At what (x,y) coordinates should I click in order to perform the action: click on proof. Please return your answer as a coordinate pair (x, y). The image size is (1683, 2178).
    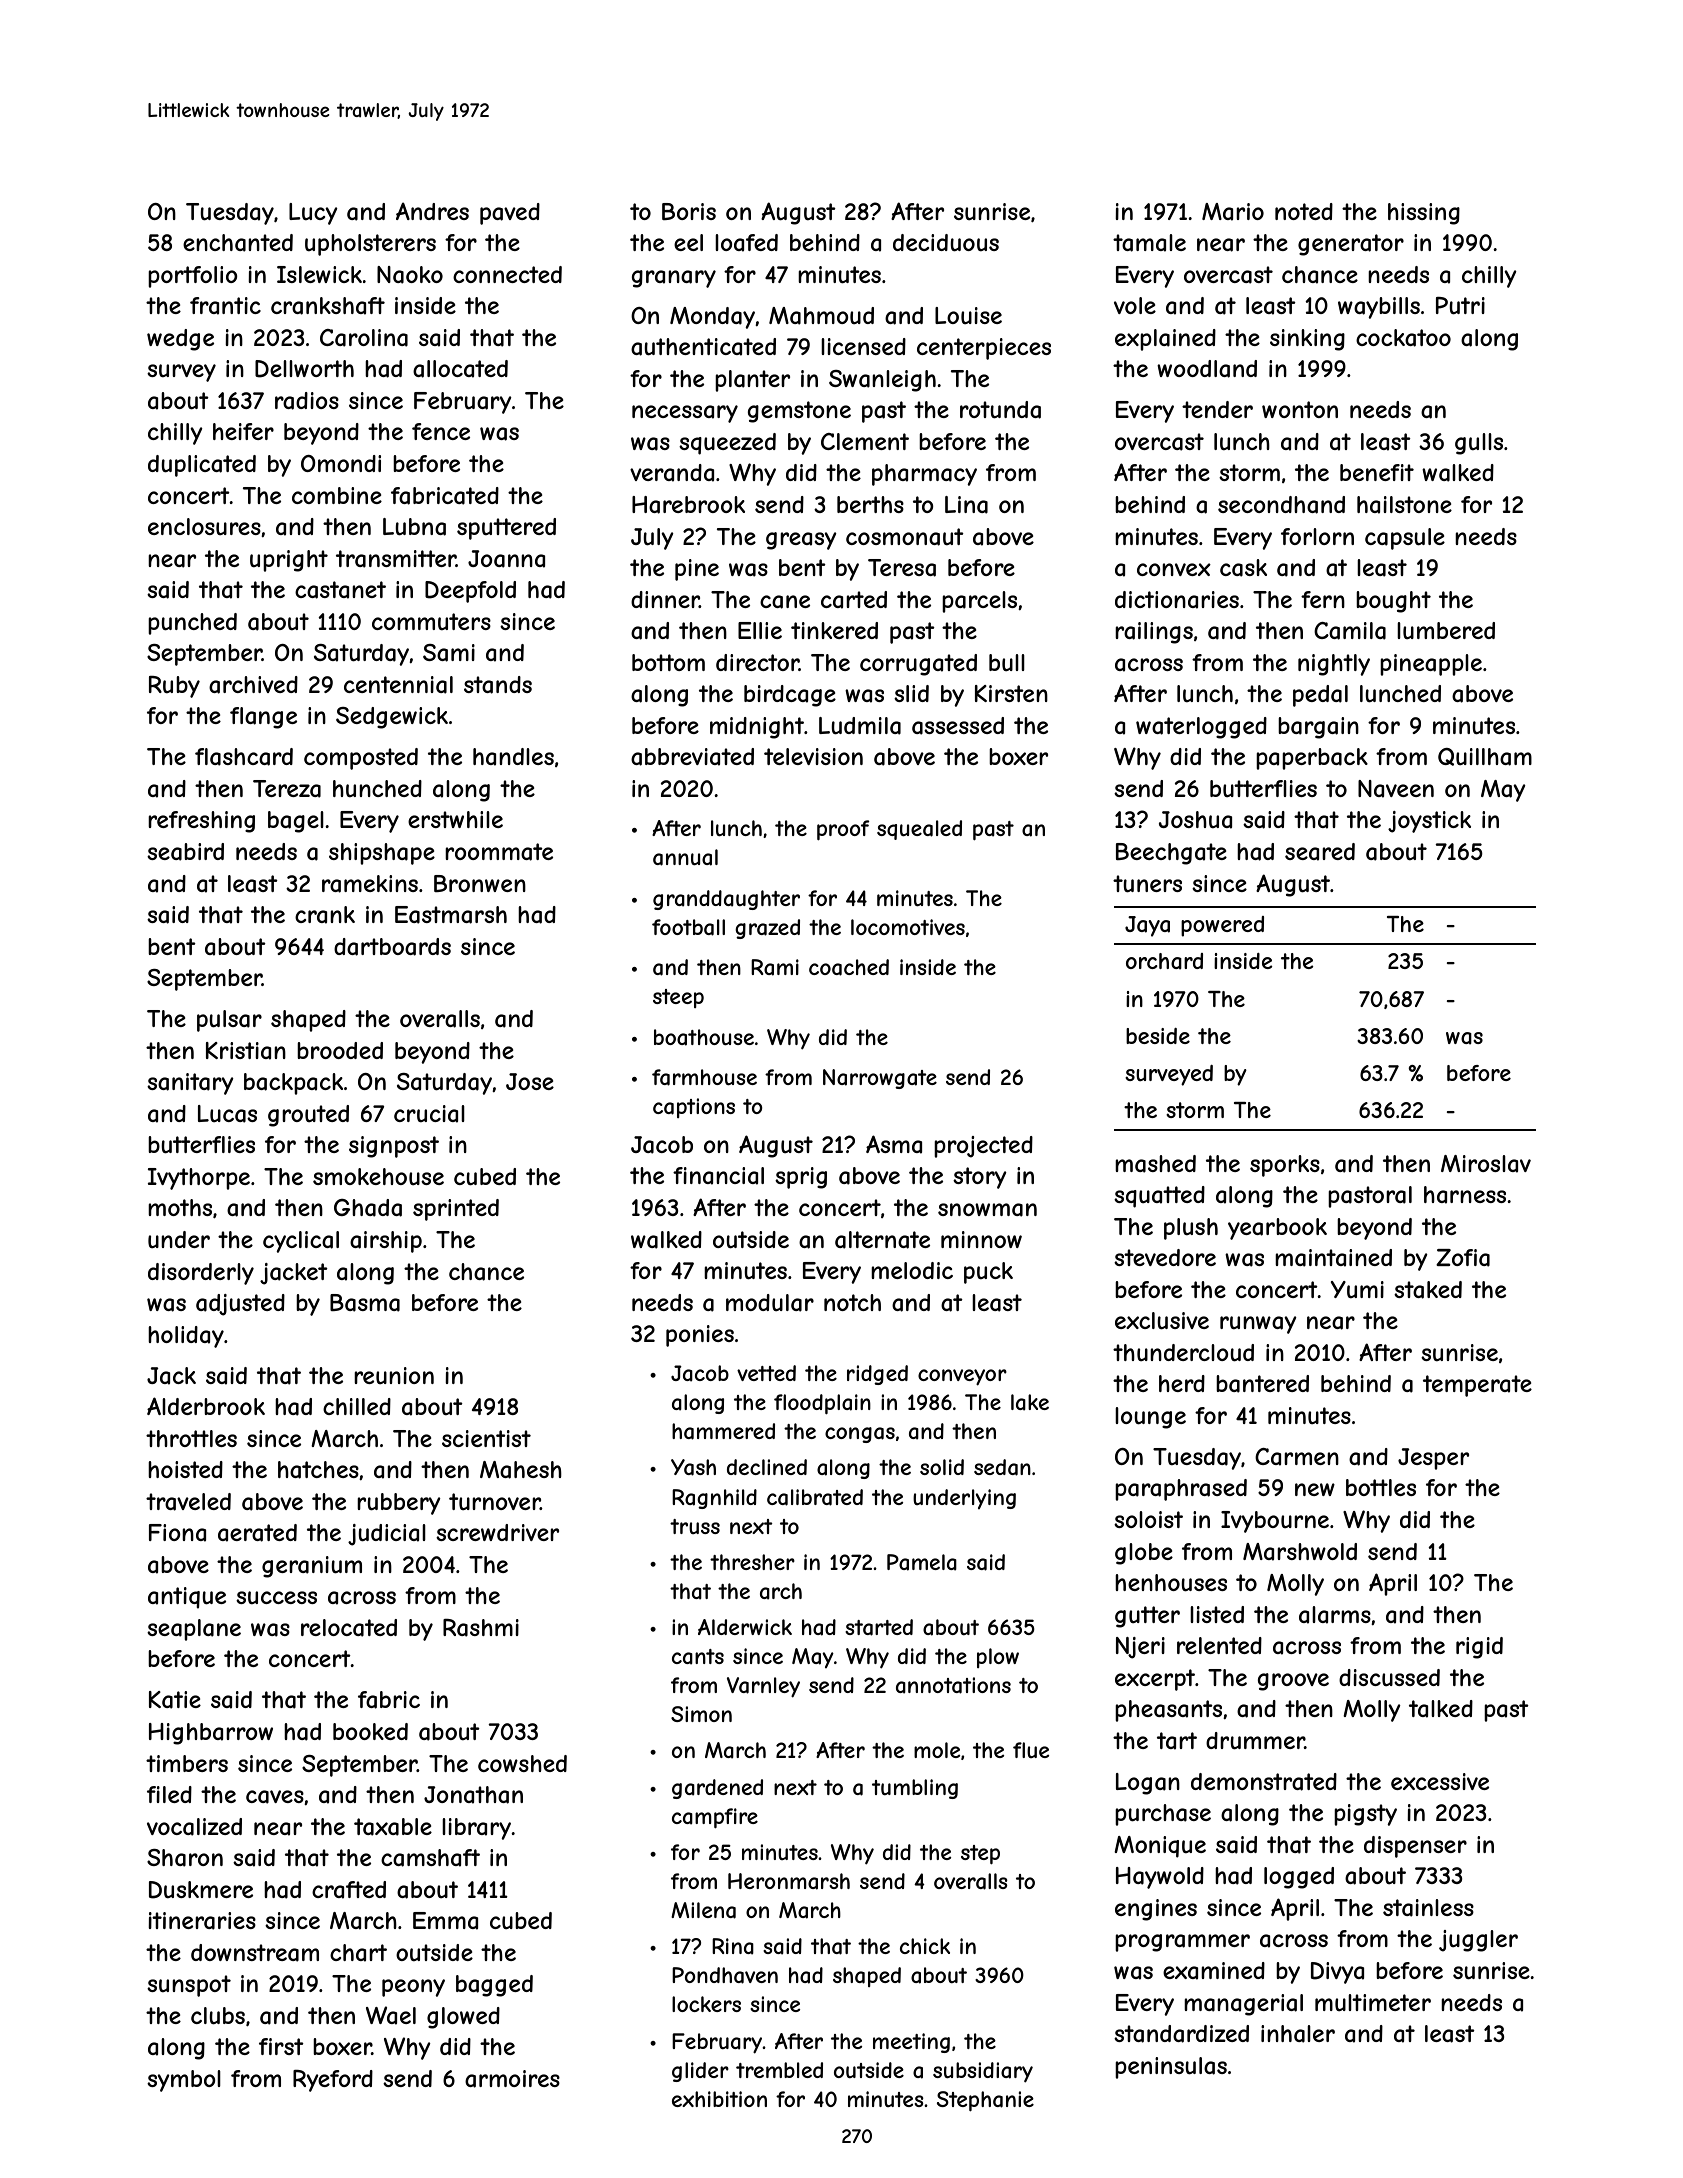
    Looking at the image, I should click on (843, 830).
